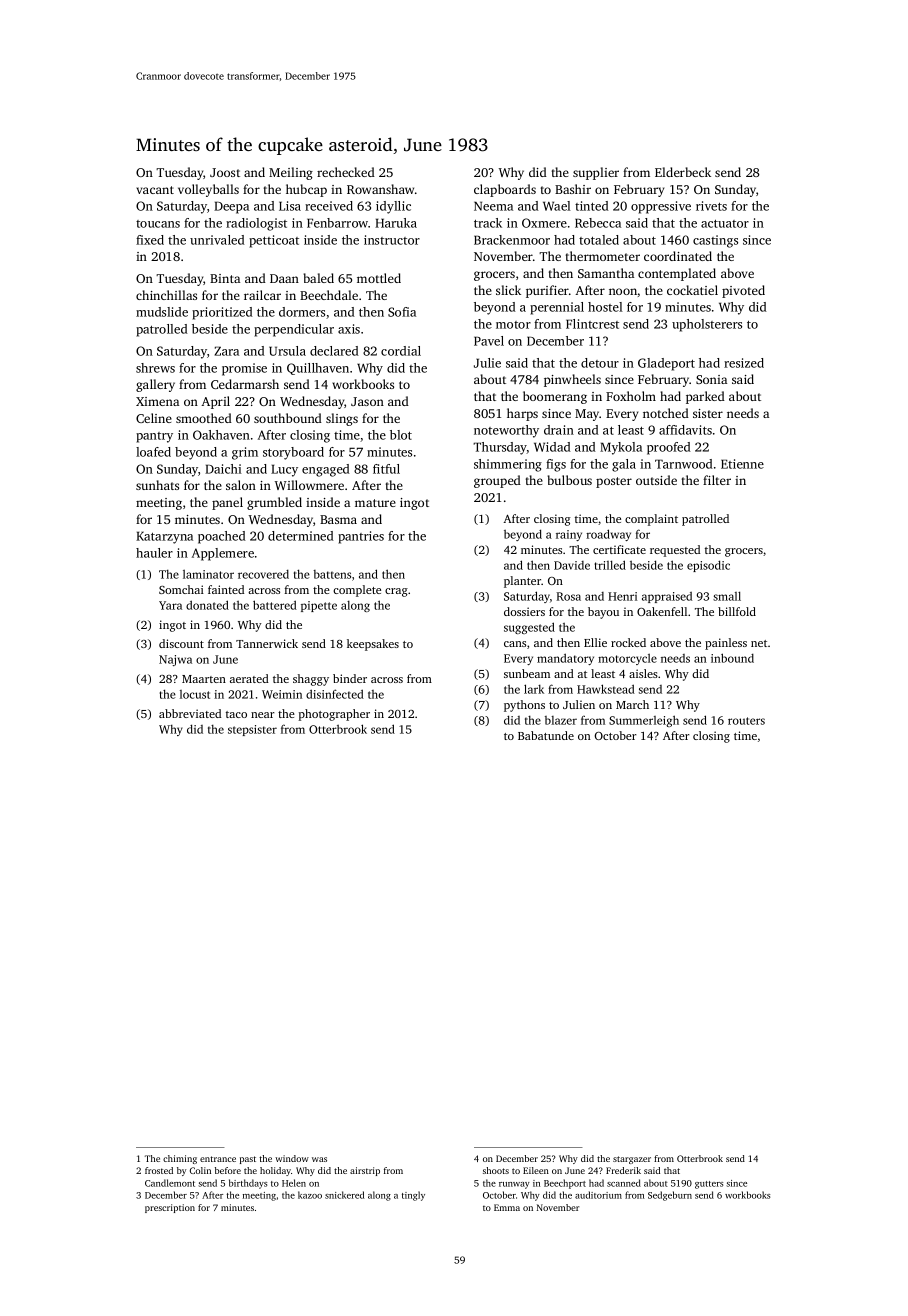  Describe the element at coordinates (373, 645) in the screenshot. I see `keepsakes` at that location.
